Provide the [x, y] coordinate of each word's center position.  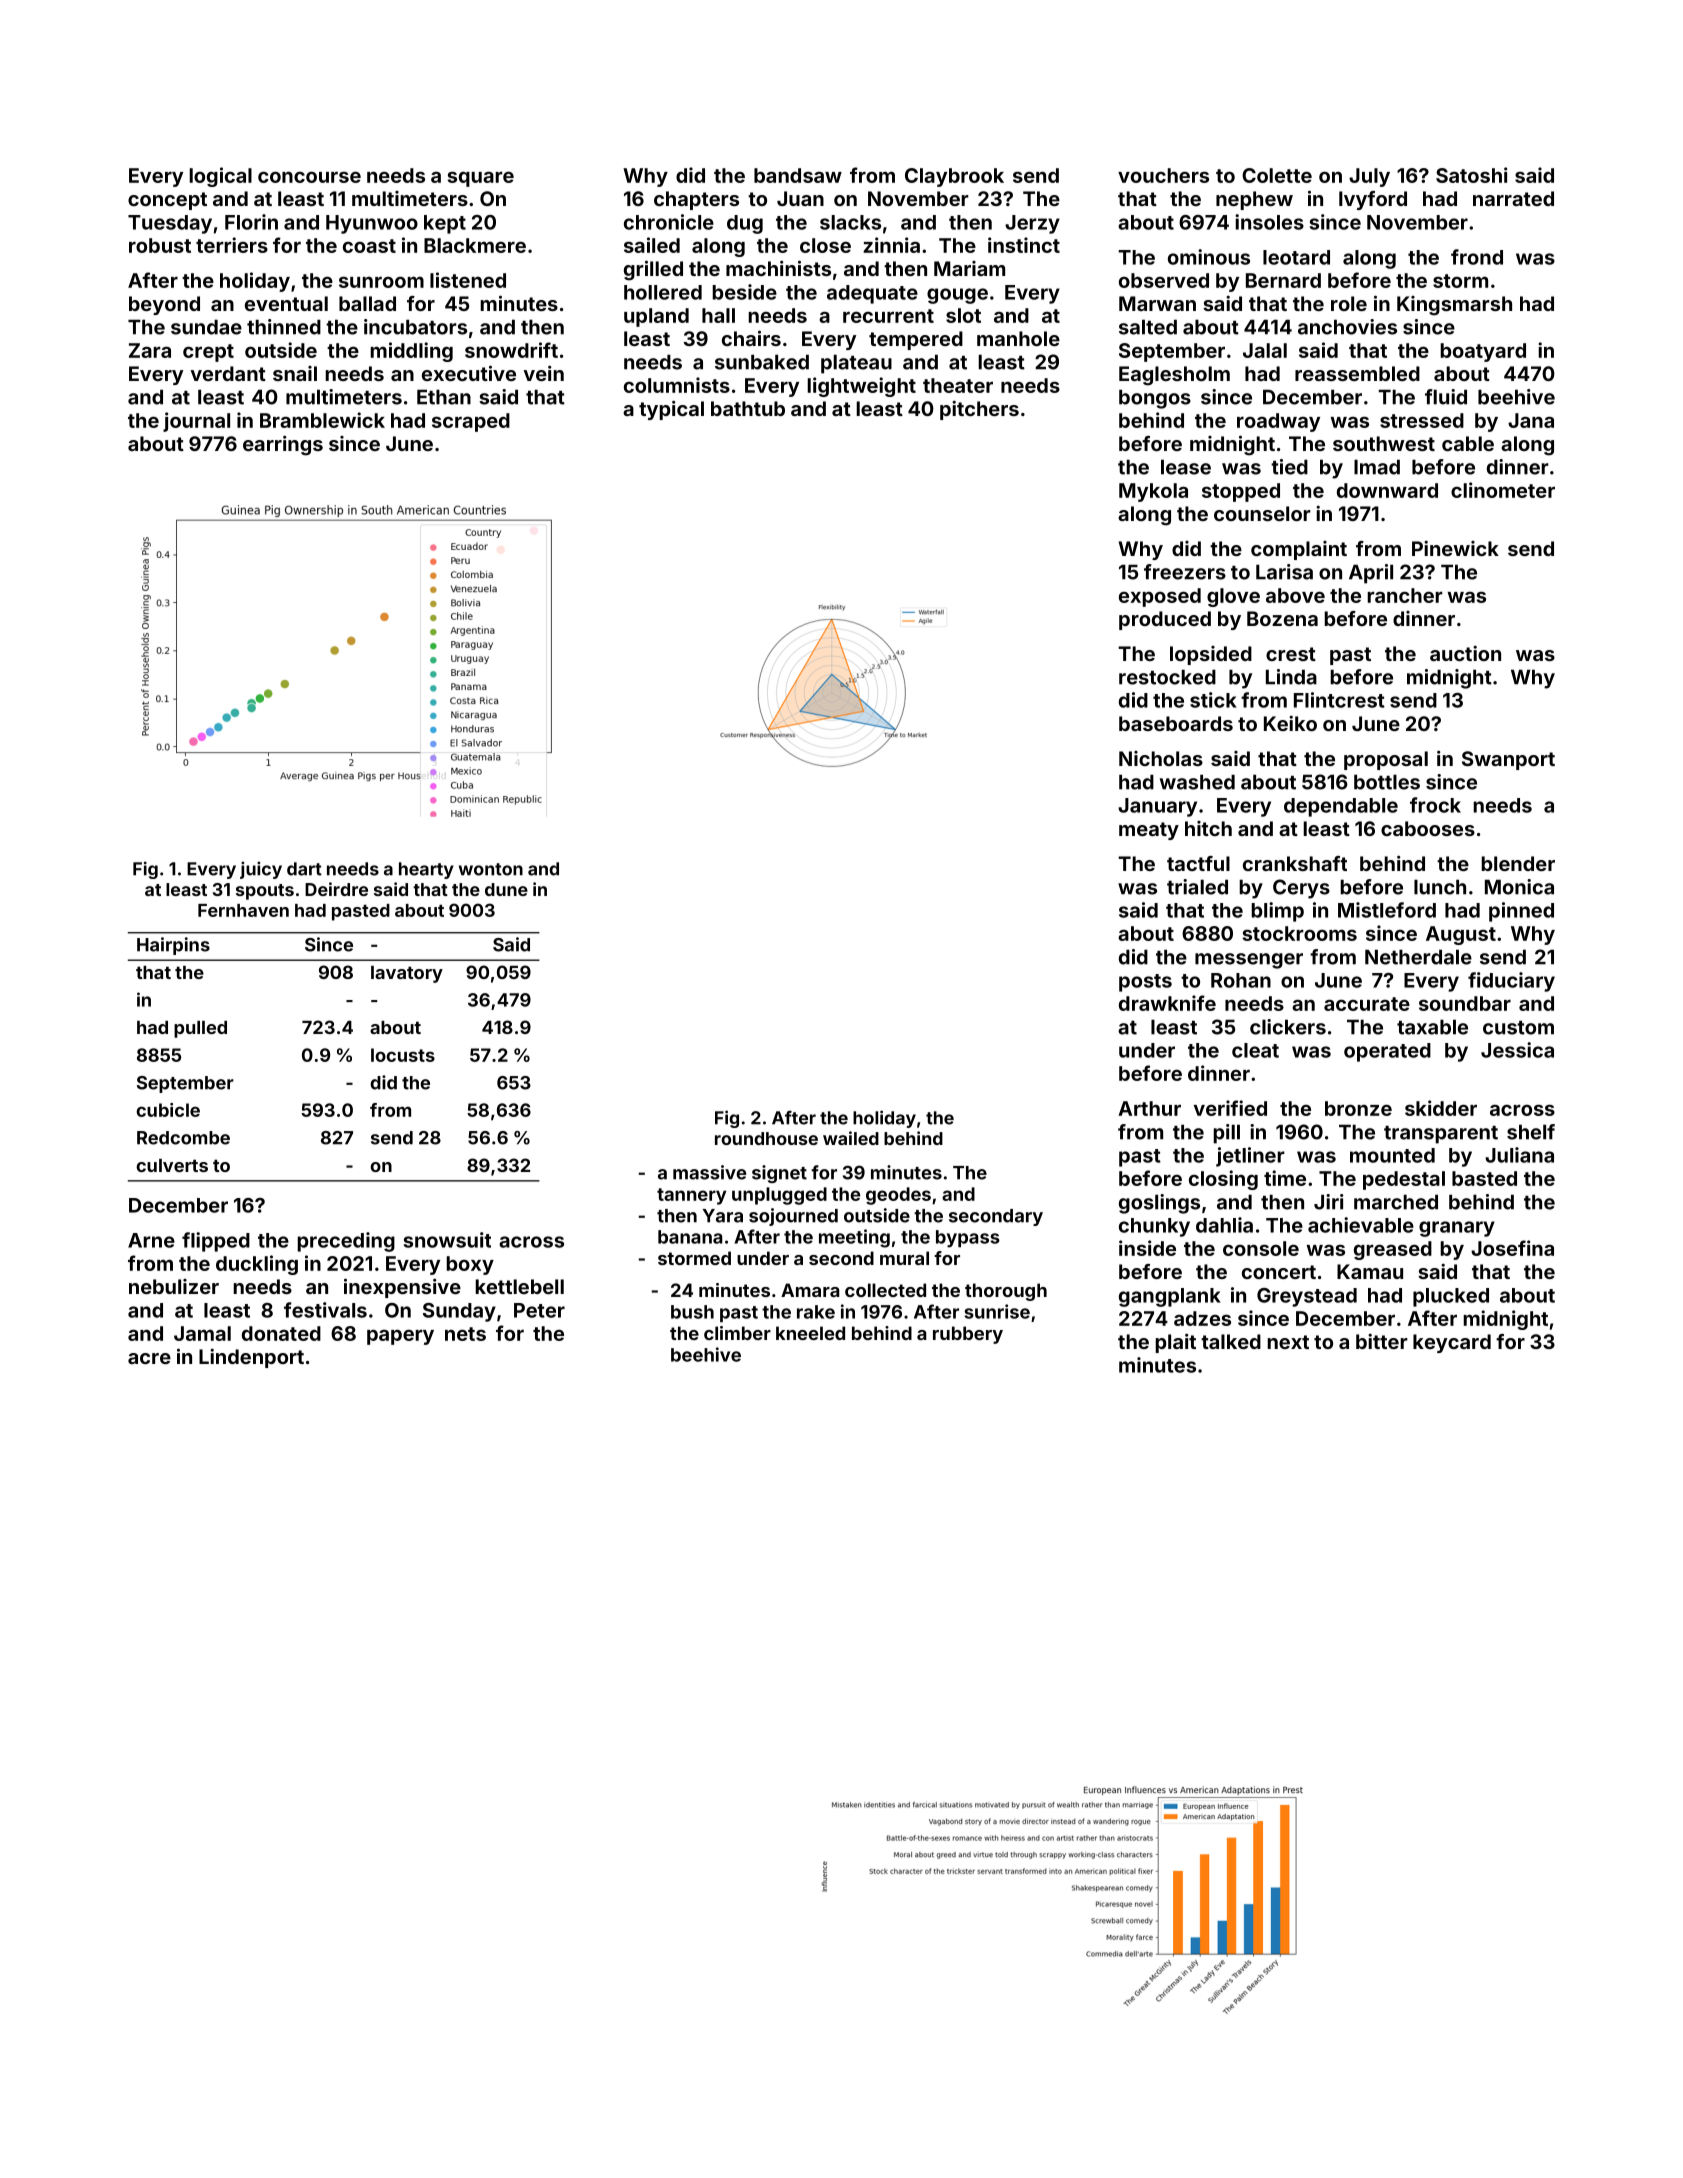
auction [1465, 653]
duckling [257, 1265]
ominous [1209, 257]
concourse [309, 177]
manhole [1018, 338]
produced [1165, 620]
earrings [283, 445]
